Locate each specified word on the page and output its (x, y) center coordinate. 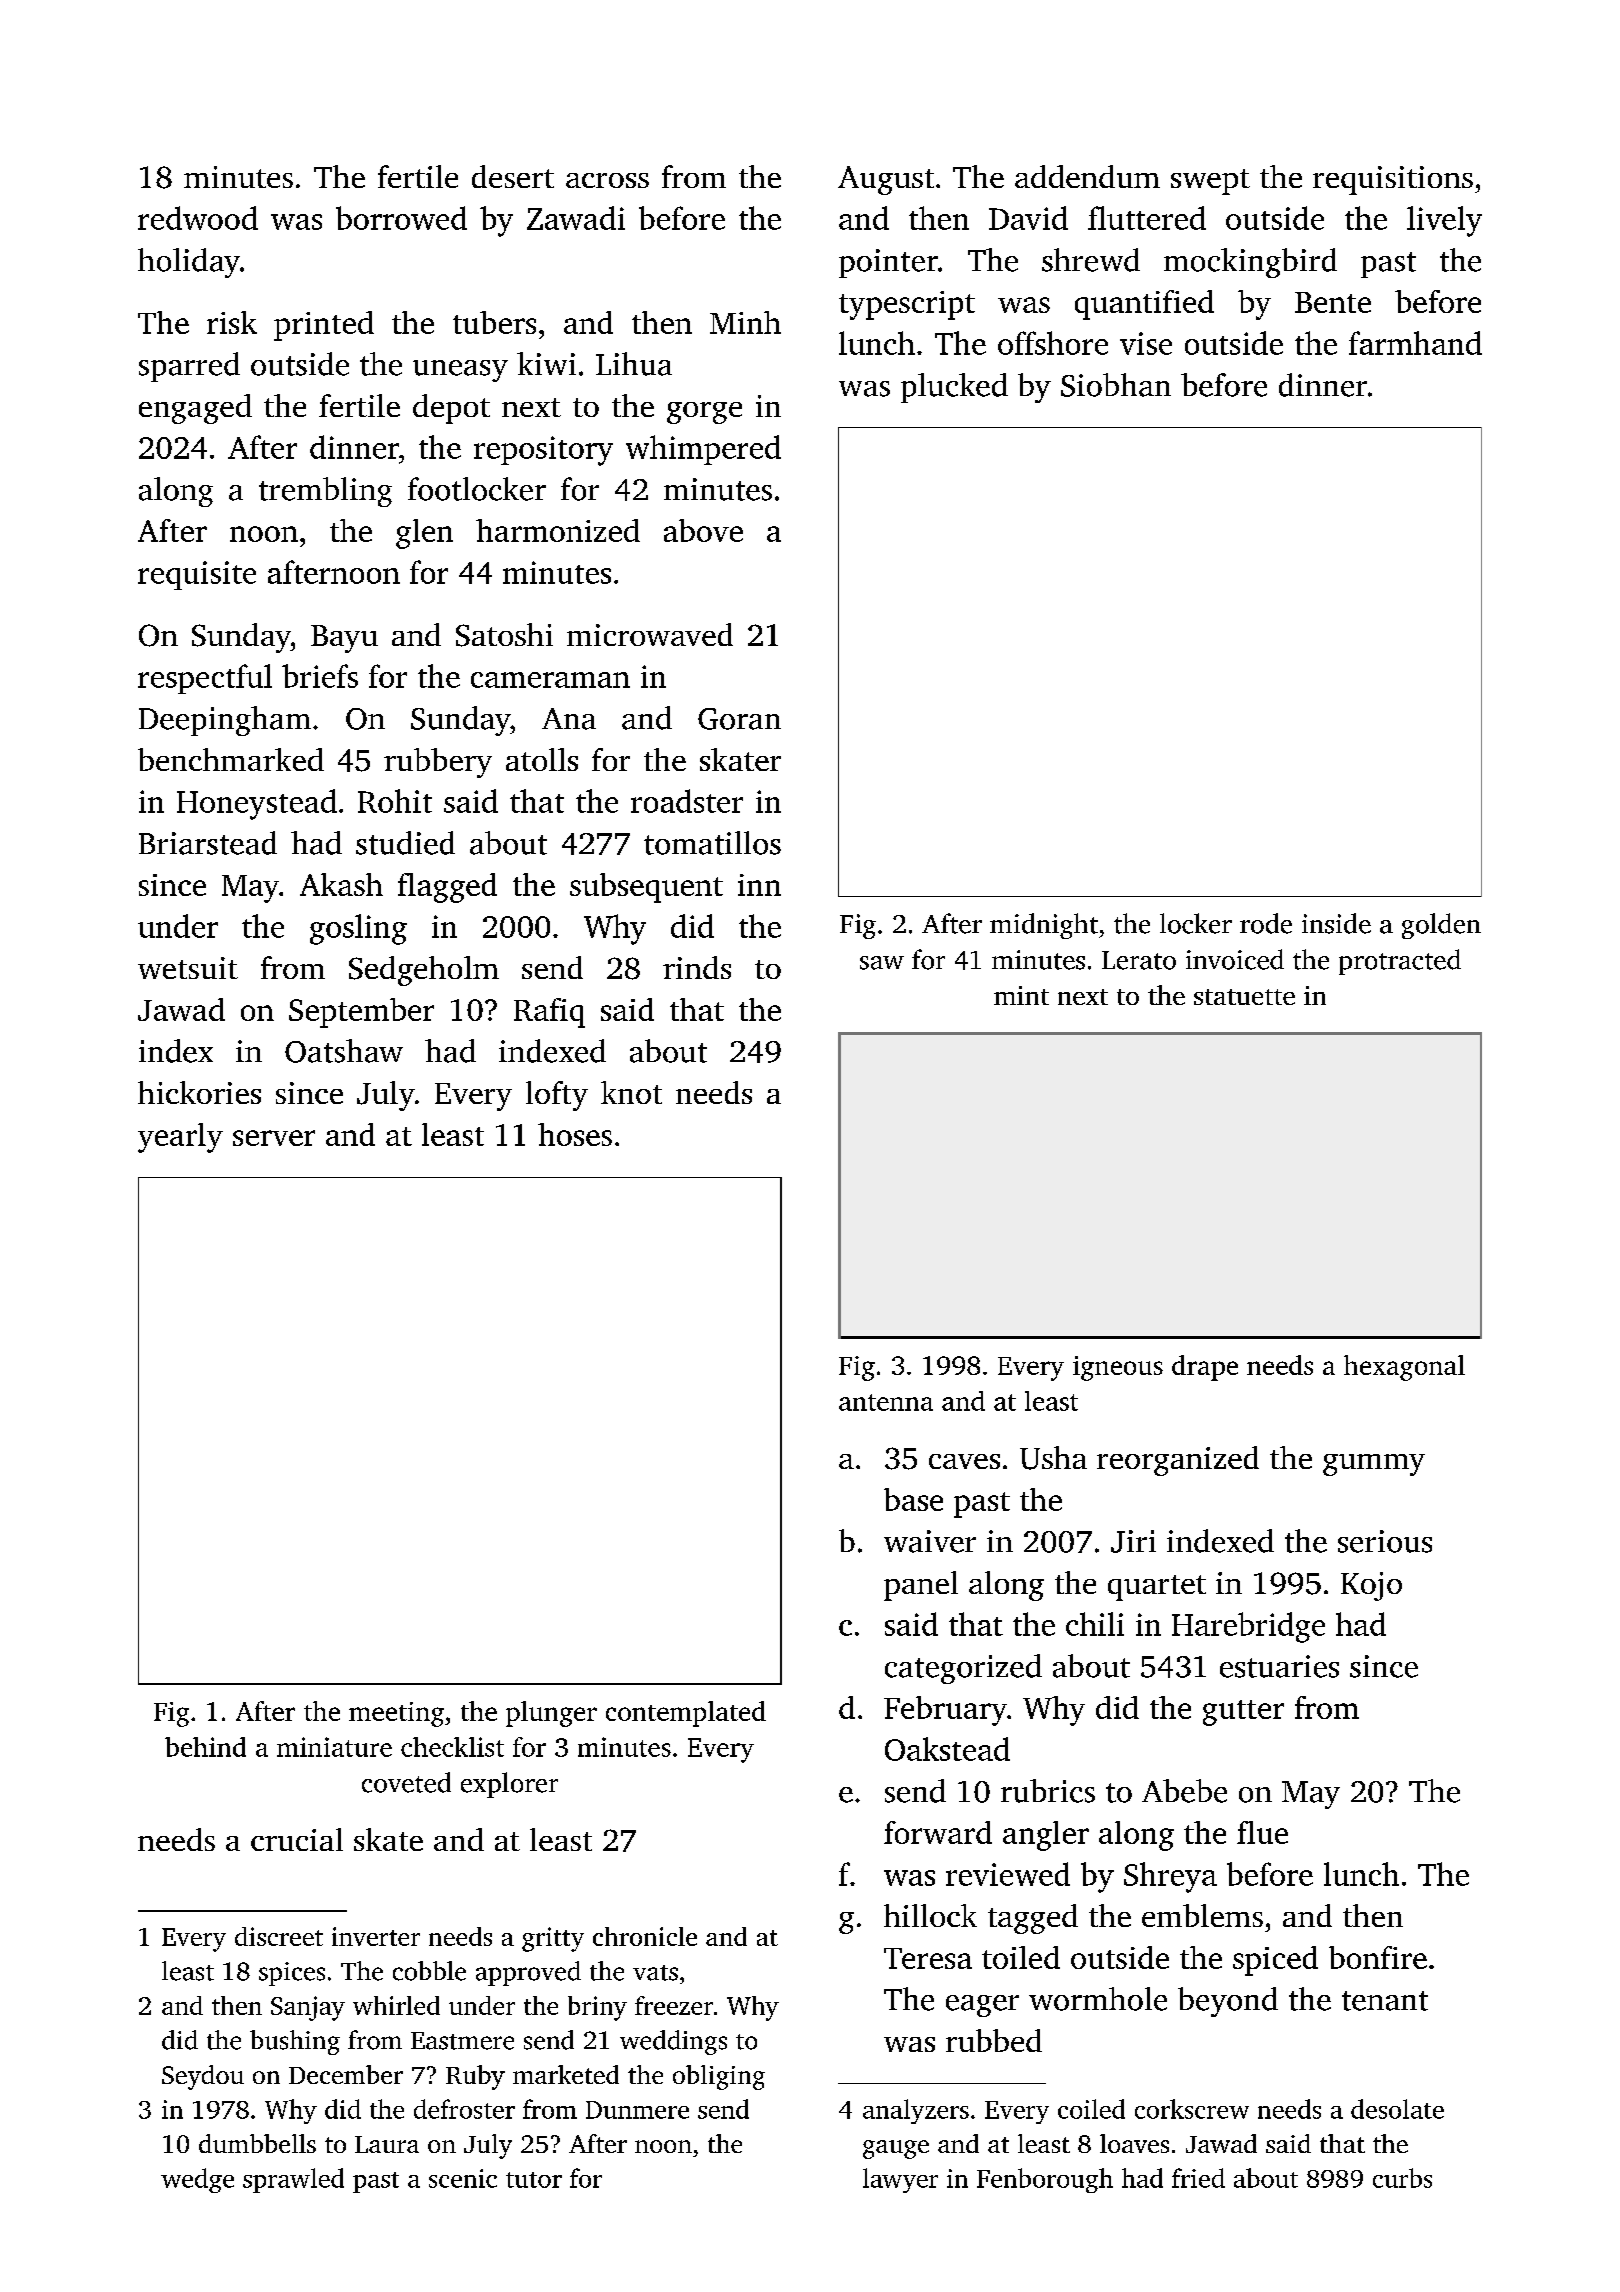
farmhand (1415, 343)
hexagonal (1404, 1368)
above (703, 530)
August (886, 180)
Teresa (928, 1958)
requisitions (1393, 180)
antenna (886, 1402)
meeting (396, 1714)
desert (513, 176)
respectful (205, 679)
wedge (197, 2180)
